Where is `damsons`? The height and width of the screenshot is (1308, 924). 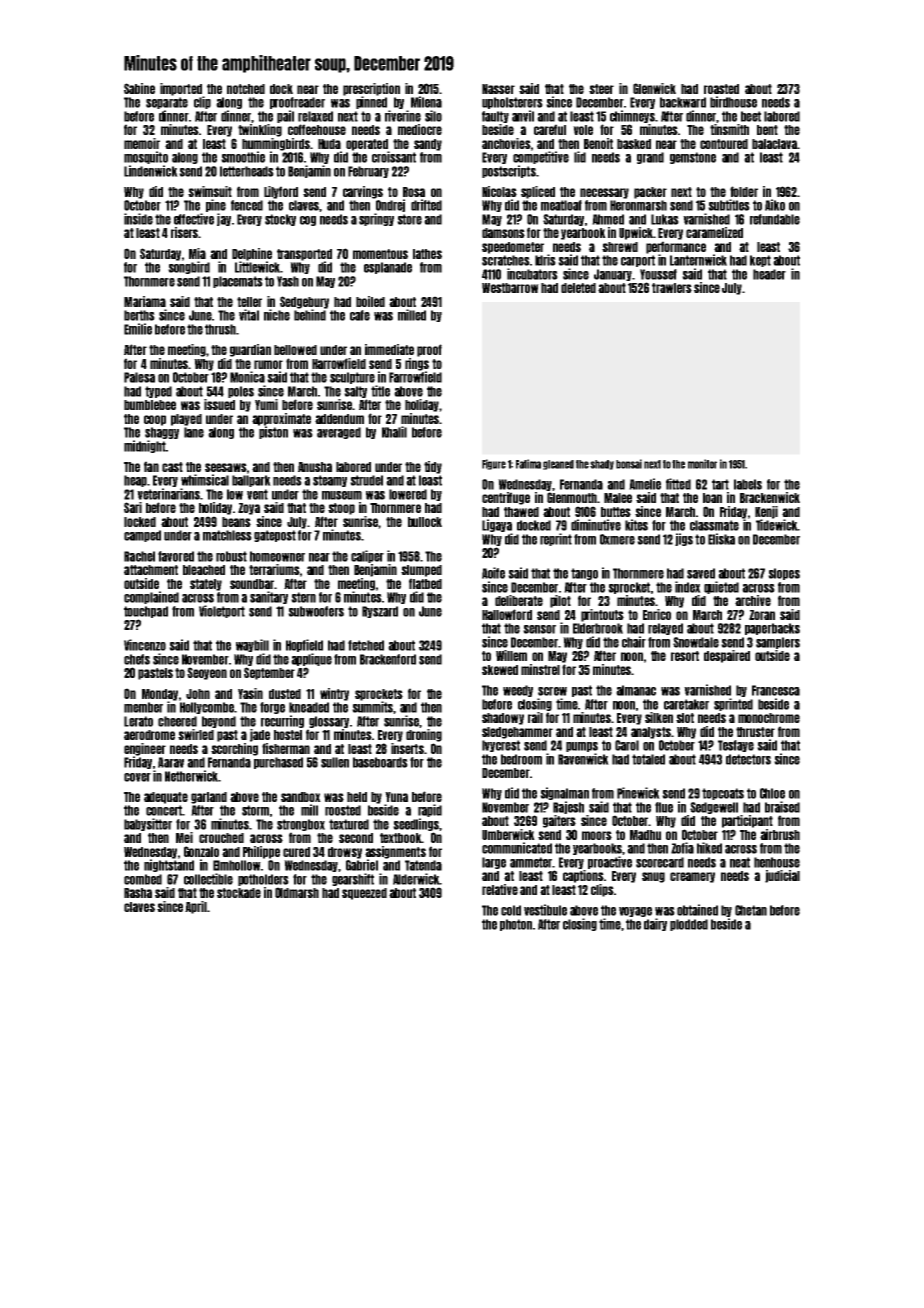
damsons is located at coordinates (503, 233).
